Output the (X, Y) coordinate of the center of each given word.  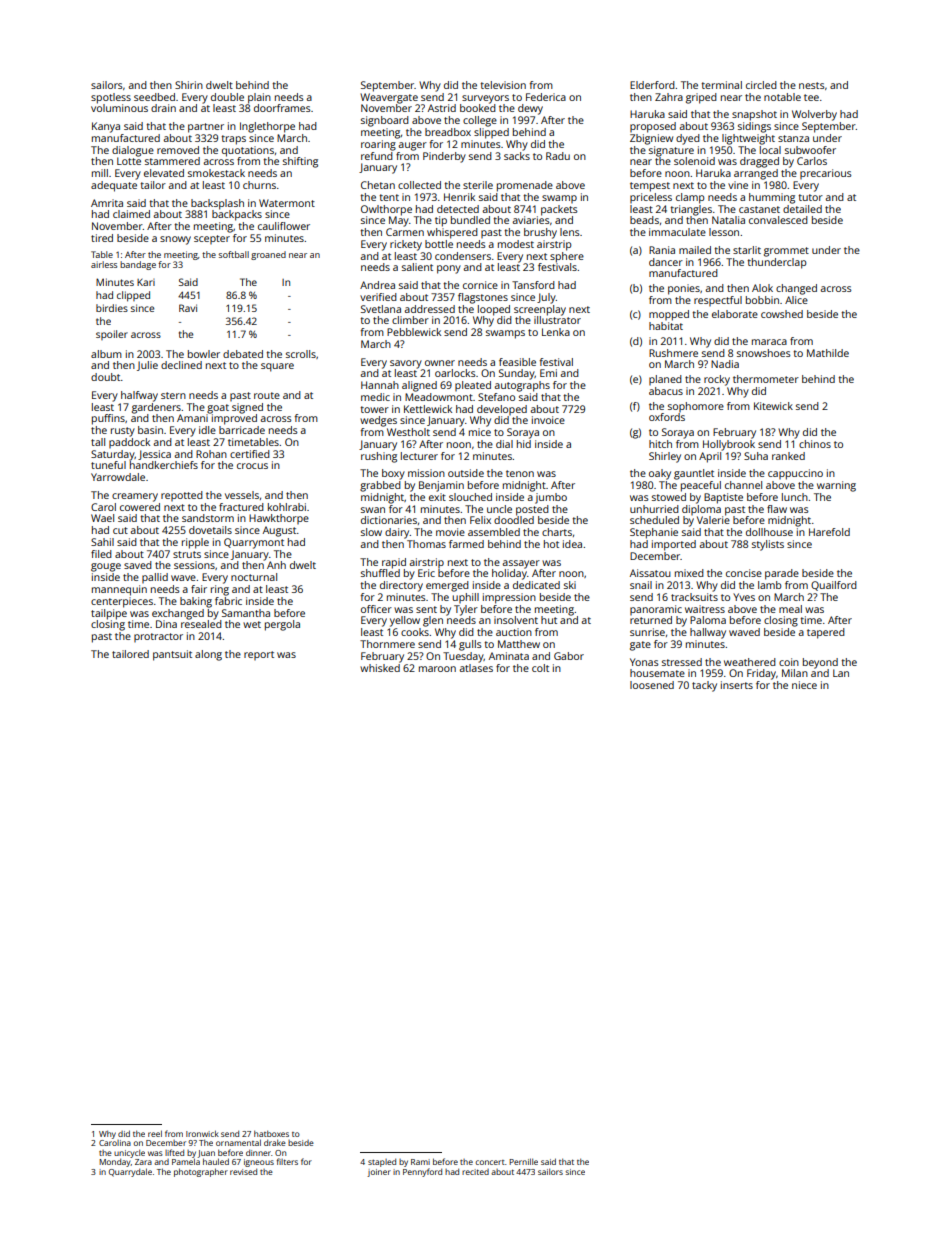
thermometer (766, 379)
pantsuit (172, 655)
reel (155, 1133)
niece (804, 685)
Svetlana (381, 309)
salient (417, 267)
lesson (724, 232)
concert (490, 1162)
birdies (112, 308)
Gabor (569, 656)
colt (540, 668)
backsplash (217, 204)
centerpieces (122, 602)
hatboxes (271, 1133)
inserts (737, 685)
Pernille (523, 1161)
